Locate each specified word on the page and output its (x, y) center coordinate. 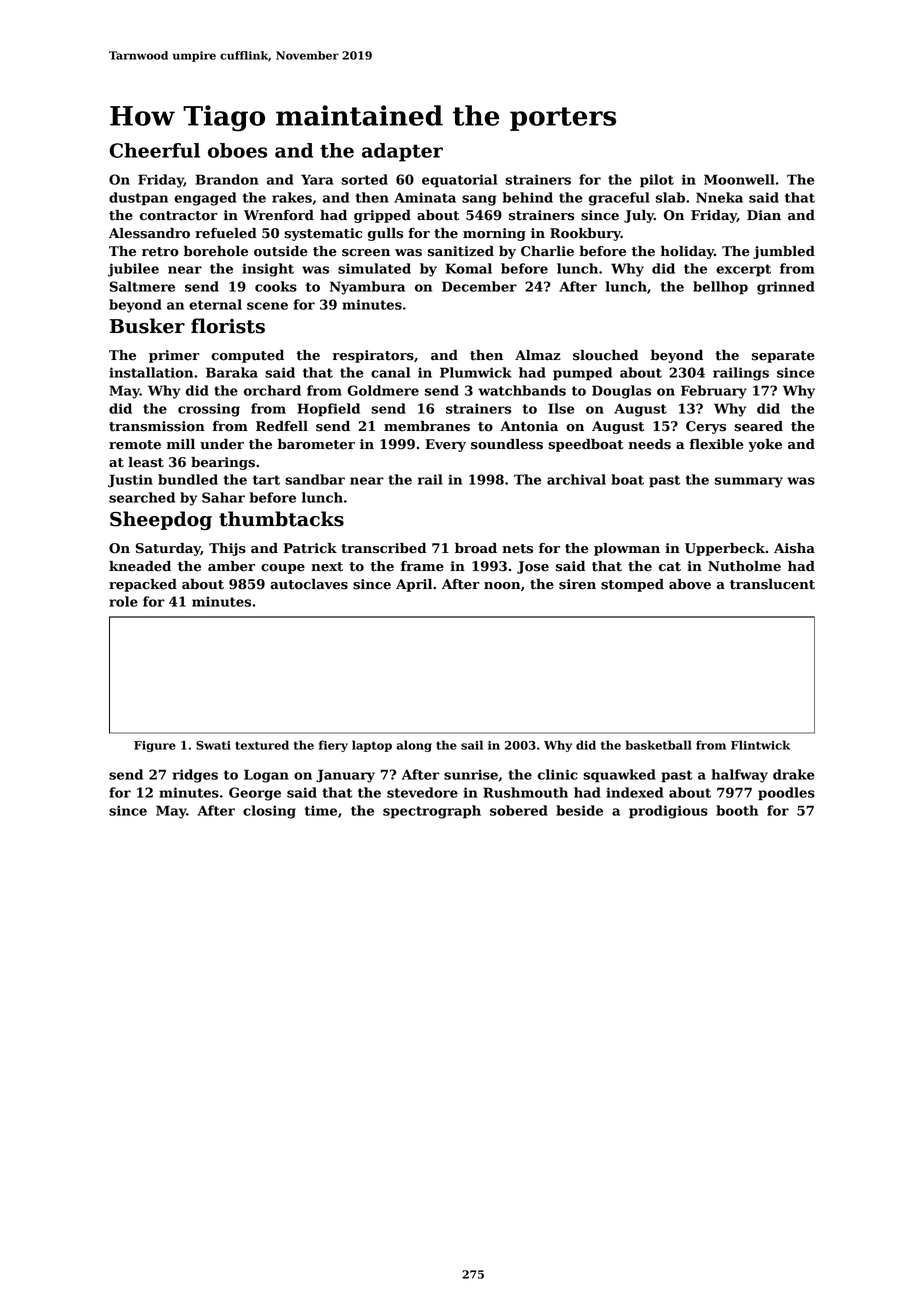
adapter (402, 152)
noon (502, 586)
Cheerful (154, 150)
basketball (659, 745)
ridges (195, 776)
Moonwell (739, 179)
